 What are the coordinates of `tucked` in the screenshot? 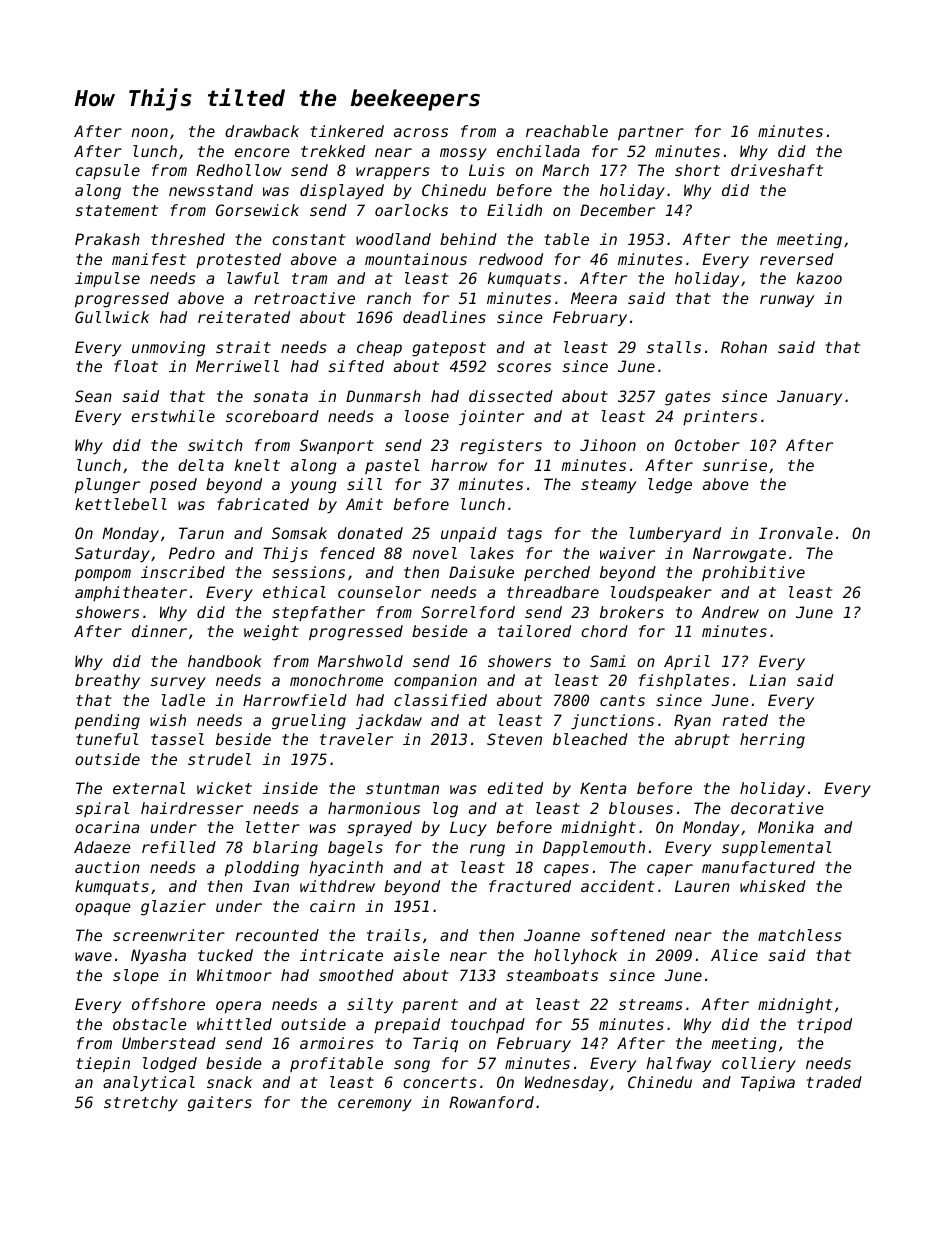 It's located at (225, 955).
